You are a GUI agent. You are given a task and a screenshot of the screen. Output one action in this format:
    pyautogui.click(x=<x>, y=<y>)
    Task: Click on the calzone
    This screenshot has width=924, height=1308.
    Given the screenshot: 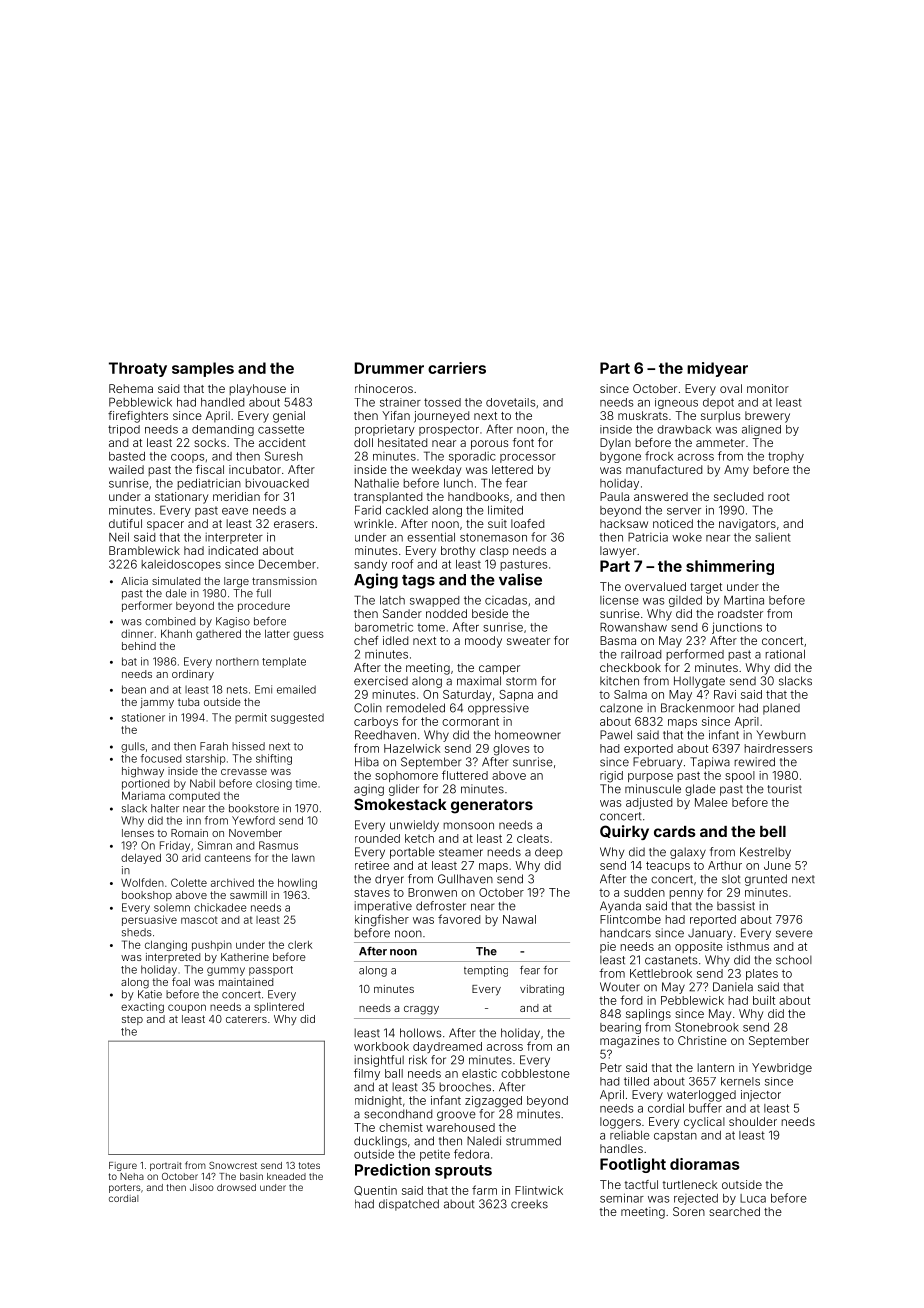 What is the action you would take?
    pyautogui.click(x=621, y=708)
